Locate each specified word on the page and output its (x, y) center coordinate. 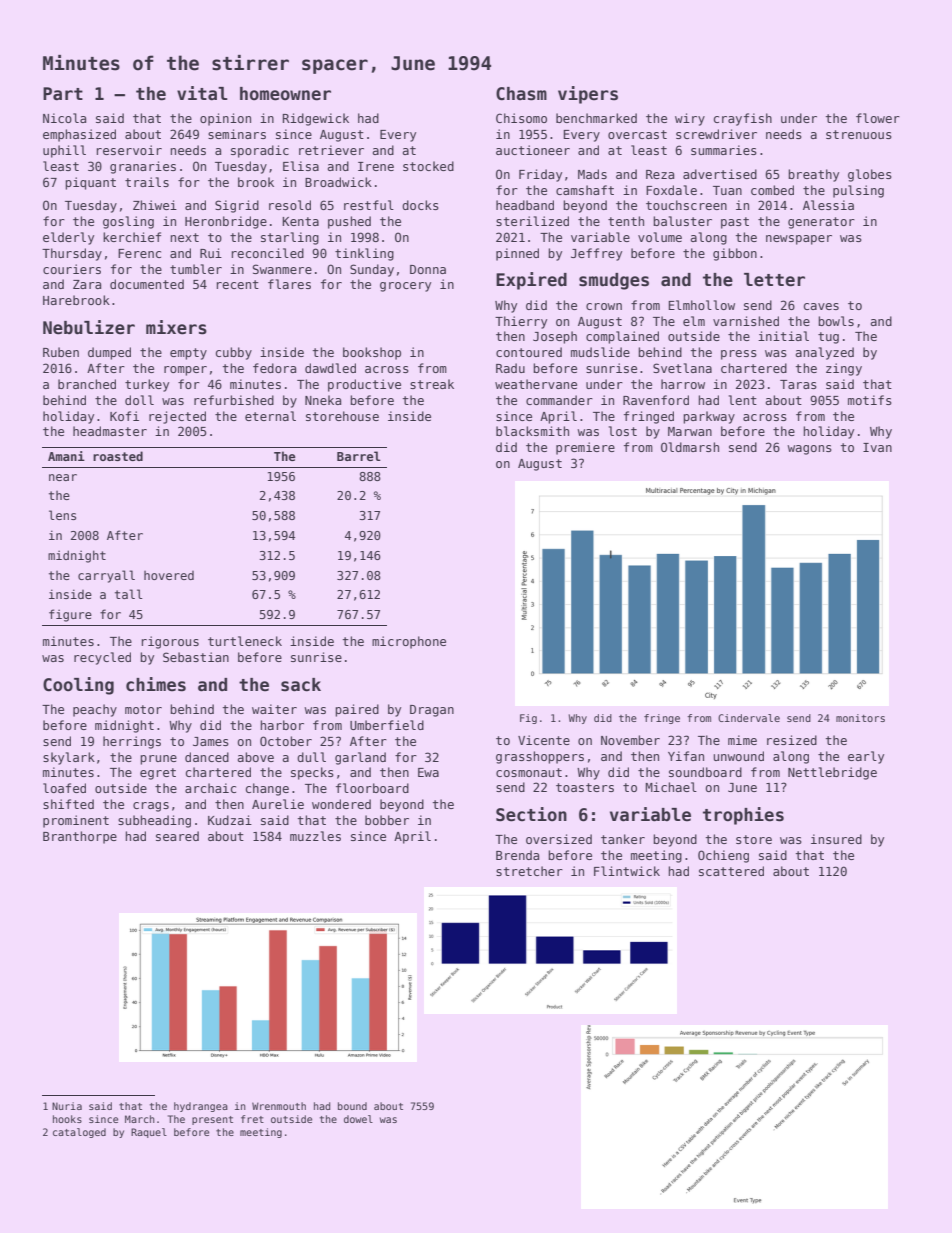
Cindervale (749, 718)
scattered (731, 871)
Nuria (67, 1106)
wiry (690, 119)
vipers (588, 95)
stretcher (529, 871)
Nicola (64, 118)
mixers (176, 327)
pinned (517, 254)
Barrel (359, 456)
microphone (409, 642)
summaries (724, 150)
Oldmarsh (690, 447)
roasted (118, 456)
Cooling (78, 686)
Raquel (149, 1133)
